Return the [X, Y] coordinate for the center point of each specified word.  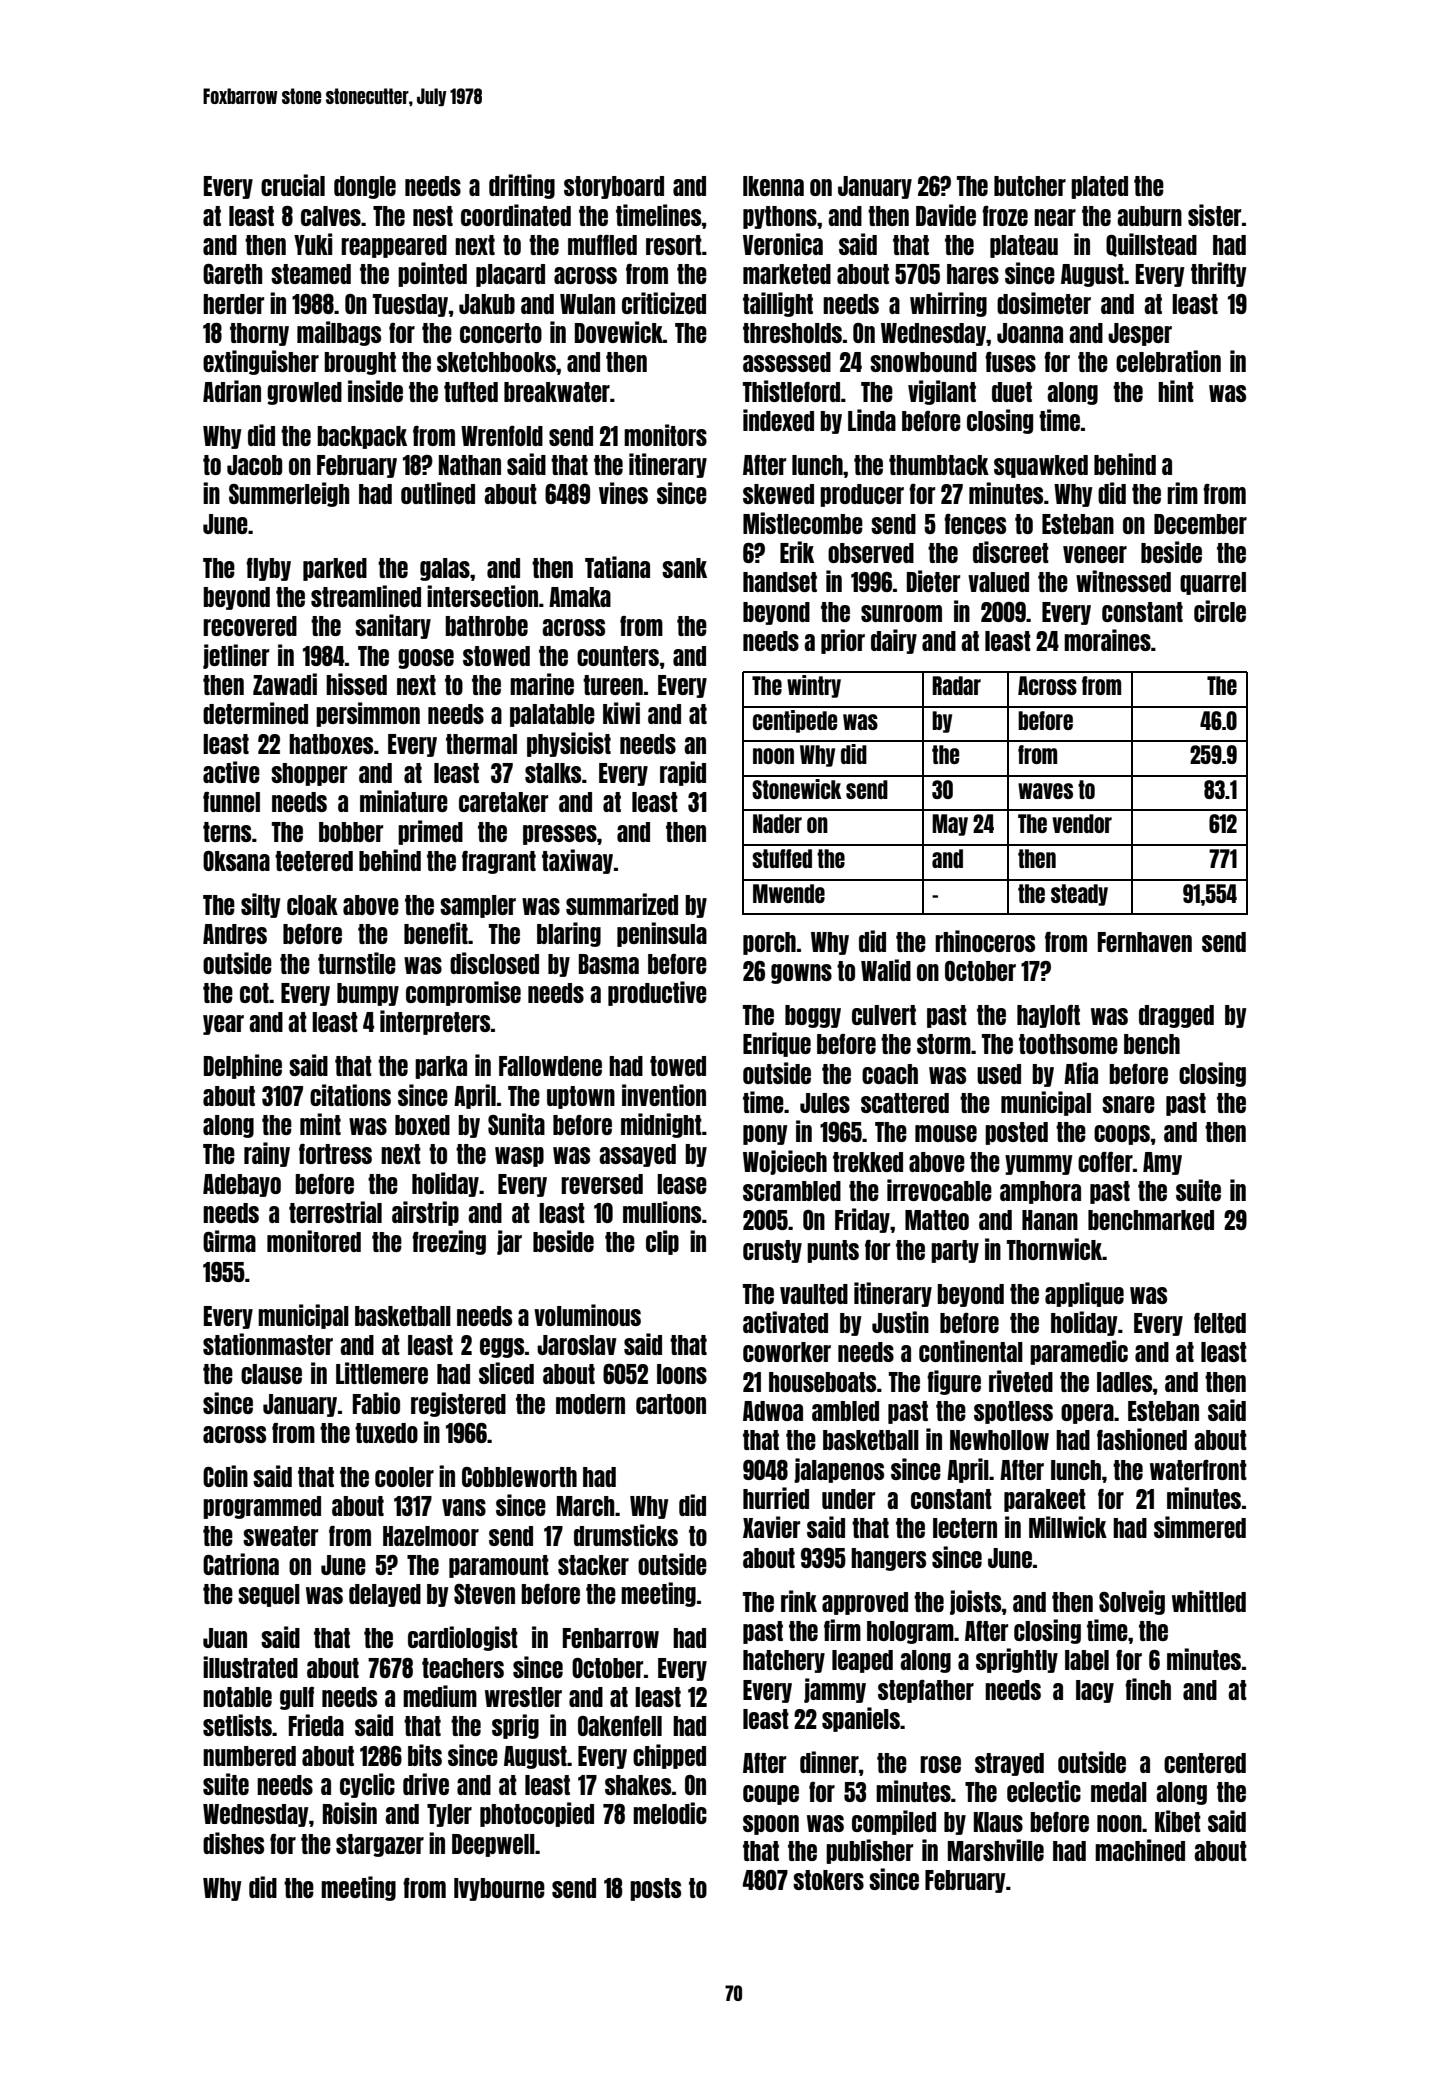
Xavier [771, 1527]
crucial [293, 185]
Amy [1162, 1163]
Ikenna [773, 186]
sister [1214, 215]
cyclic [367, 1785]
